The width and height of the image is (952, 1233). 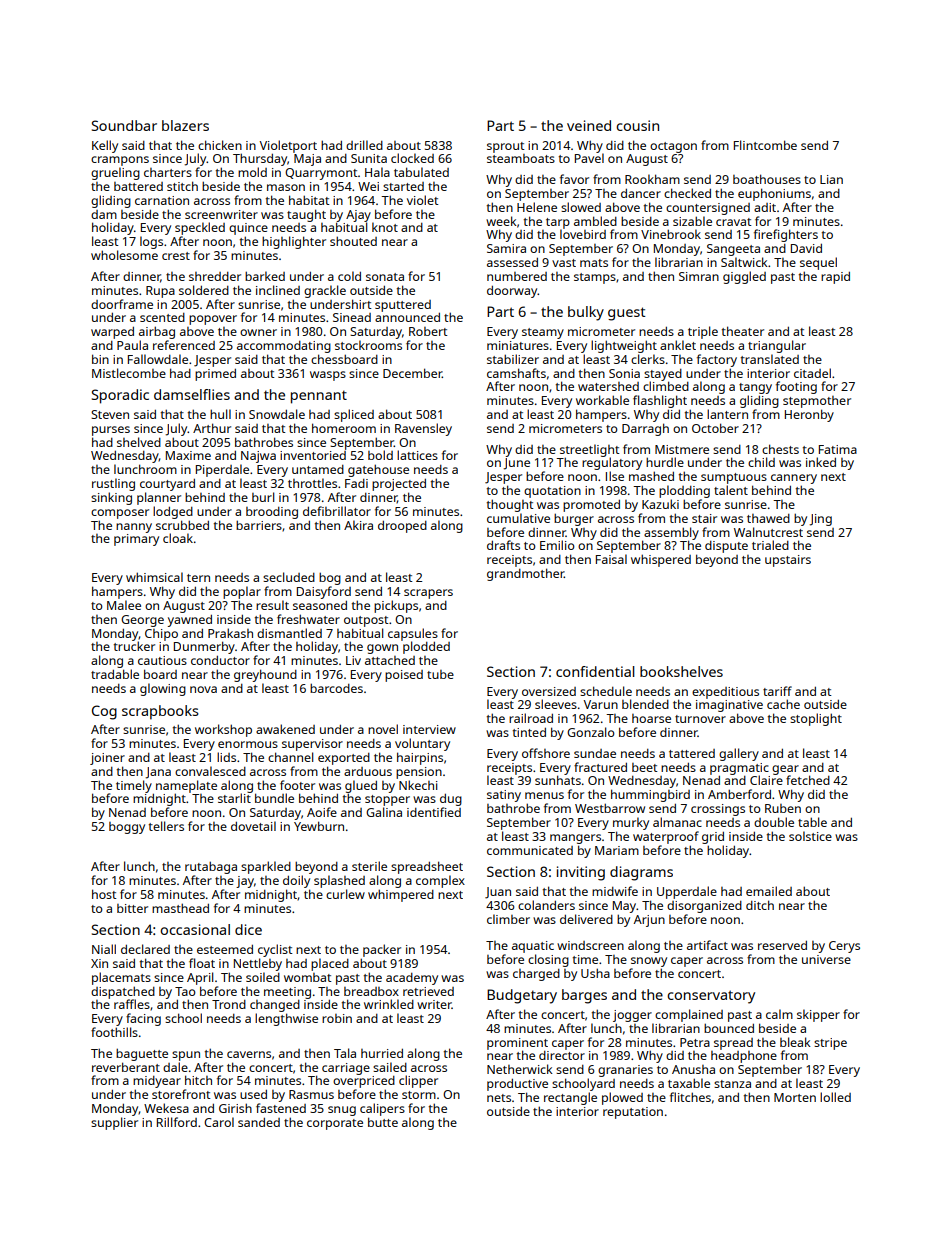 What do you see at coordinates (113, 484) in the image?
I see `rustling` at bounding box center [113, 484].
